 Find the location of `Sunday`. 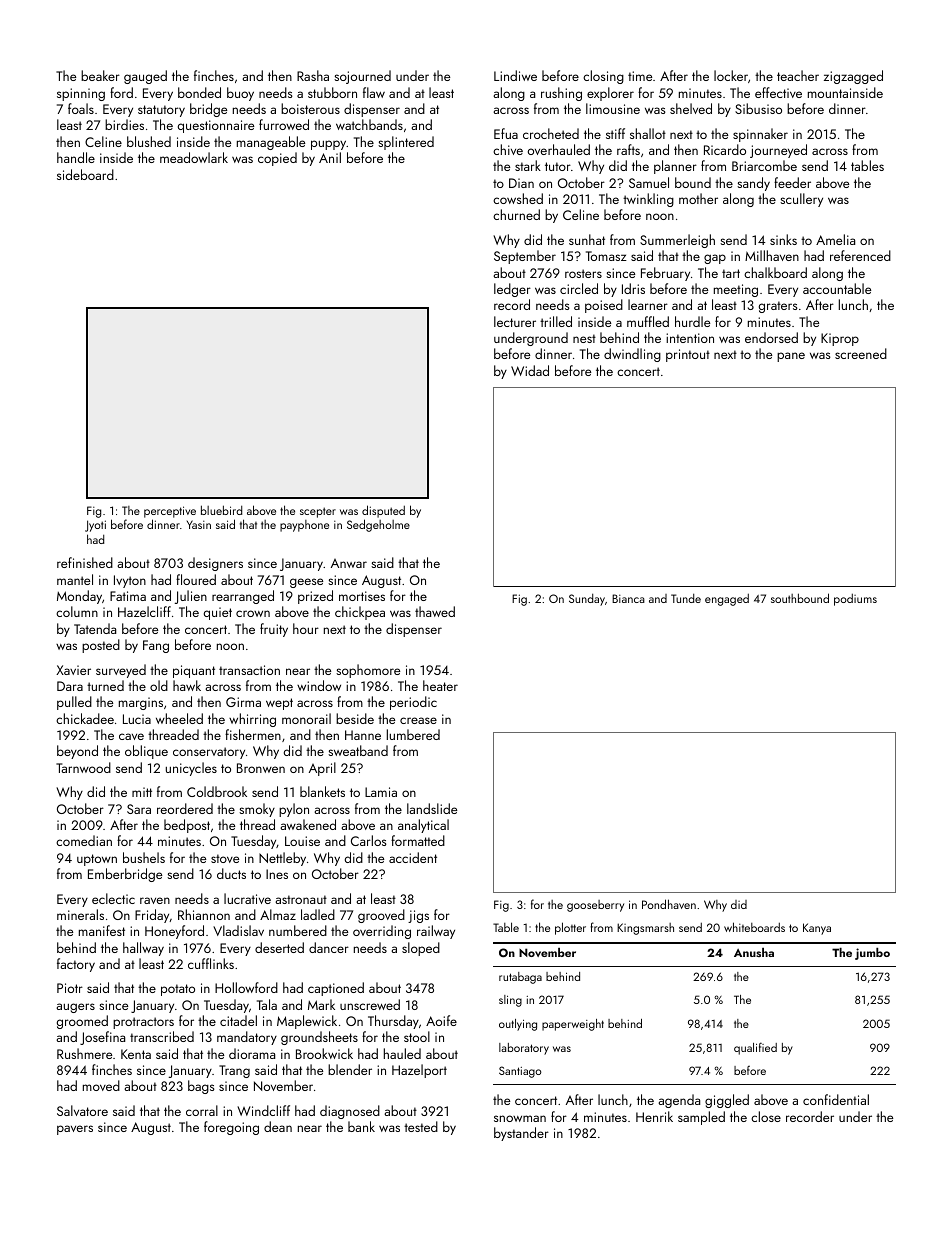

Sunday is located at coordinates (587, 600).
